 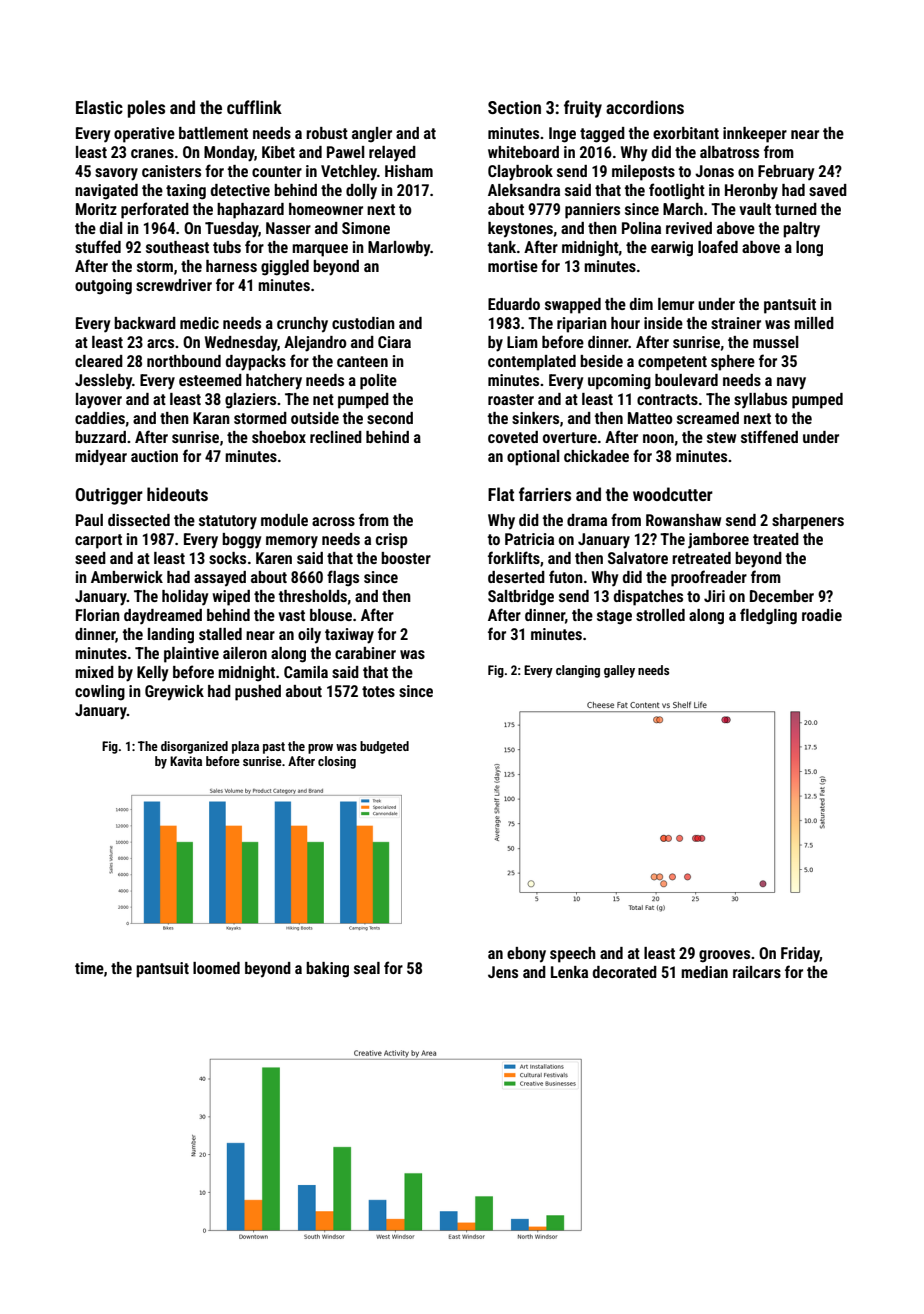 What do you see at coordinates (109, 496) in the screenshot?
I see `Outrigger` at bounding box center [109, 496].
